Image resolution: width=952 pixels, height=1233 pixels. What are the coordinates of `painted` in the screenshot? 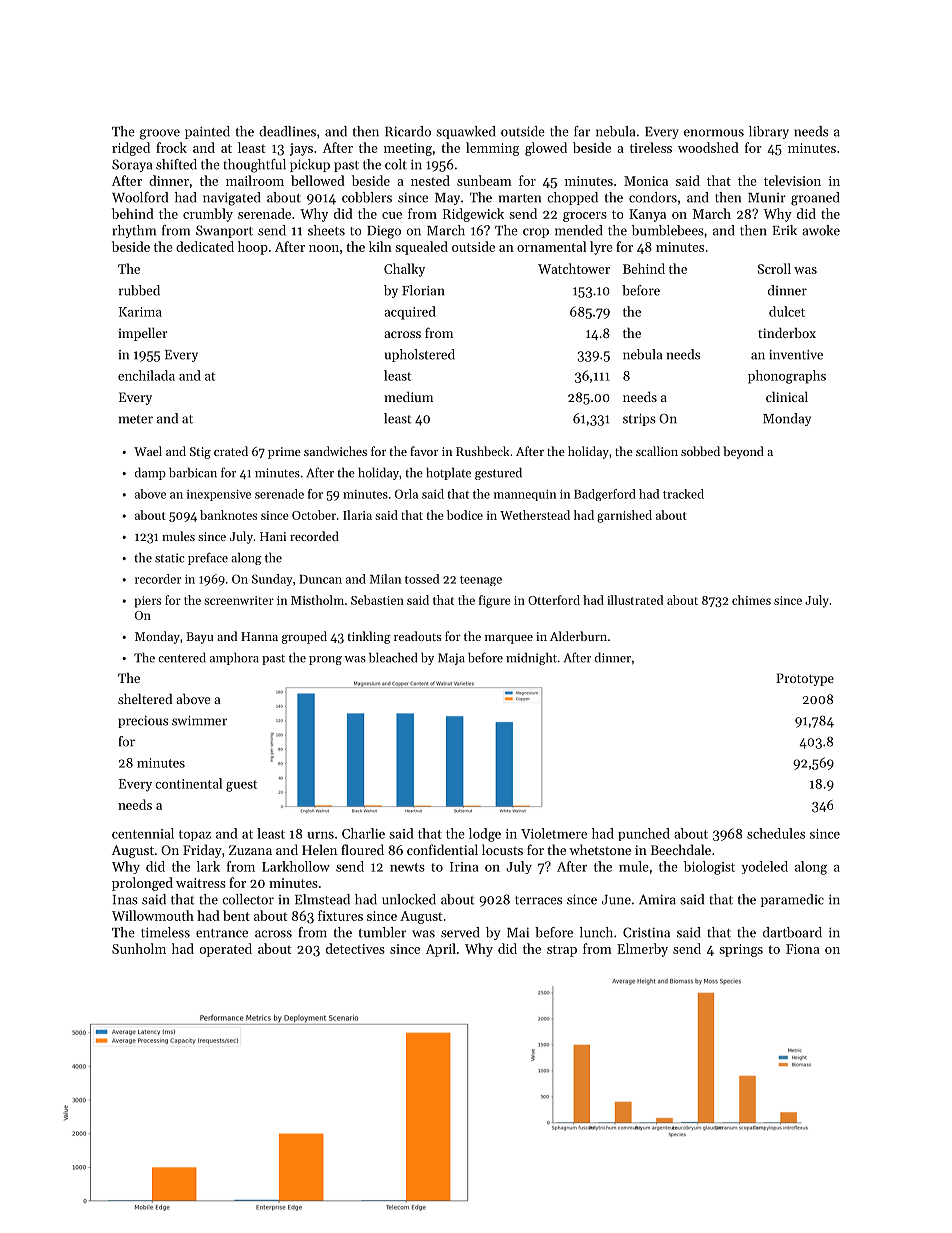 It's located at (207, 132).
